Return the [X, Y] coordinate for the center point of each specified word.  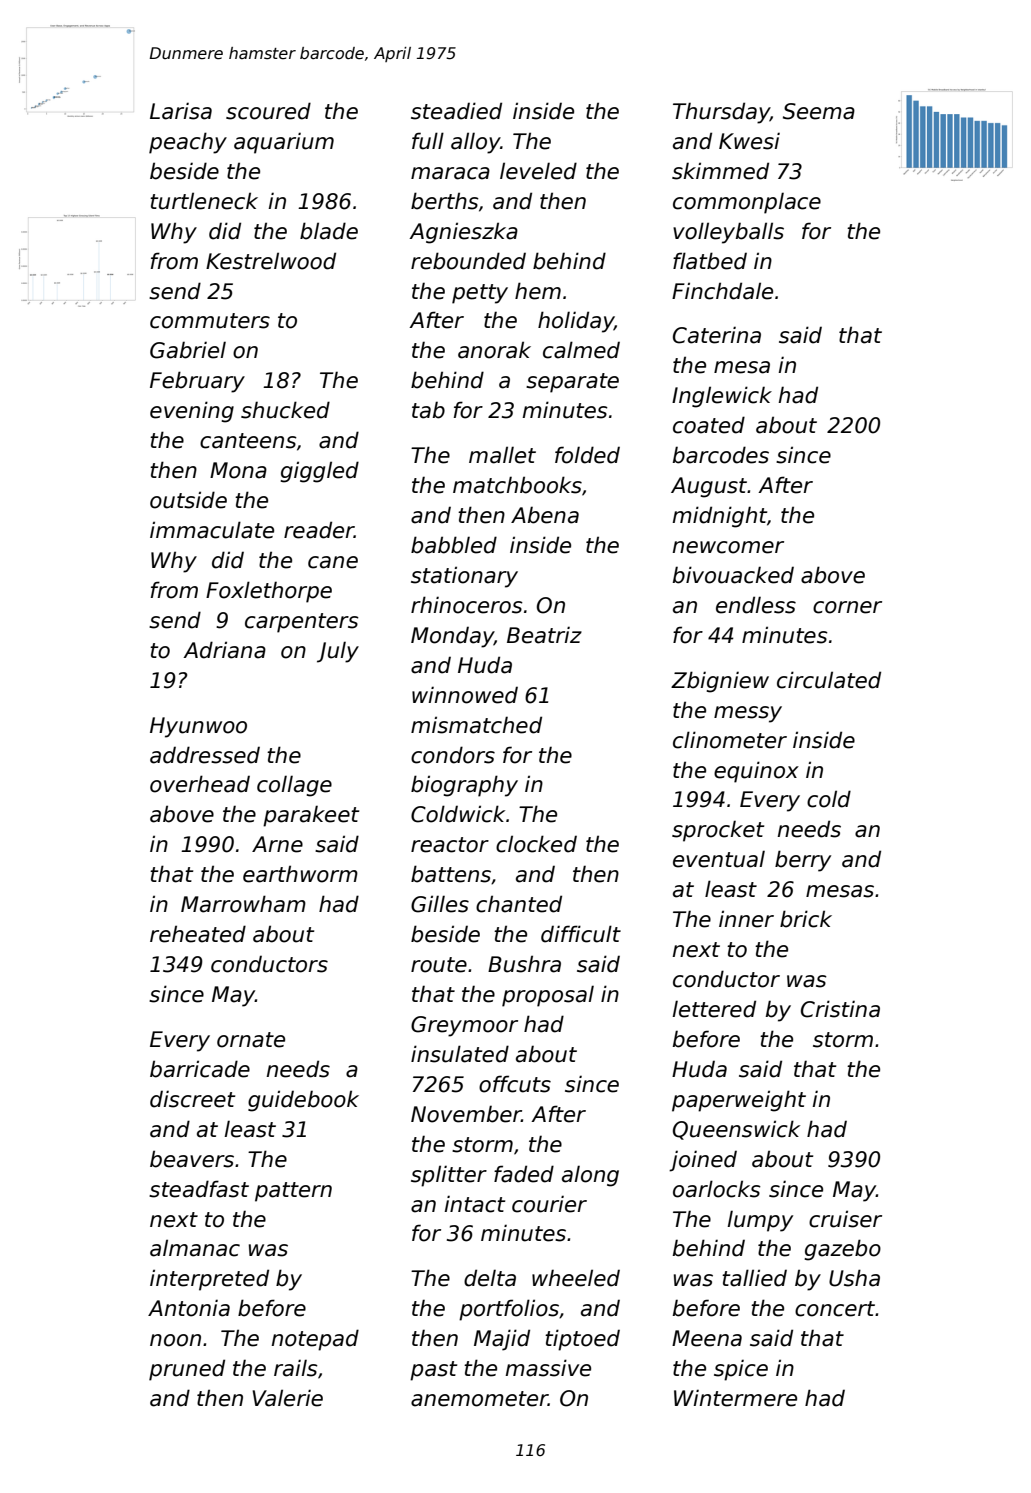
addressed [205, 755]
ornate [251, 1040]
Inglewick [722, 397]
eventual [719, 859]
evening [192, 412]
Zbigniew [720, 682]
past [433, 1371]
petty [480, 294]
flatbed [710, 261]
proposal [548, 996]
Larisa [181, 111]
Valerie [287, 1398]
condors [453, 755]
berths [445, 201]
